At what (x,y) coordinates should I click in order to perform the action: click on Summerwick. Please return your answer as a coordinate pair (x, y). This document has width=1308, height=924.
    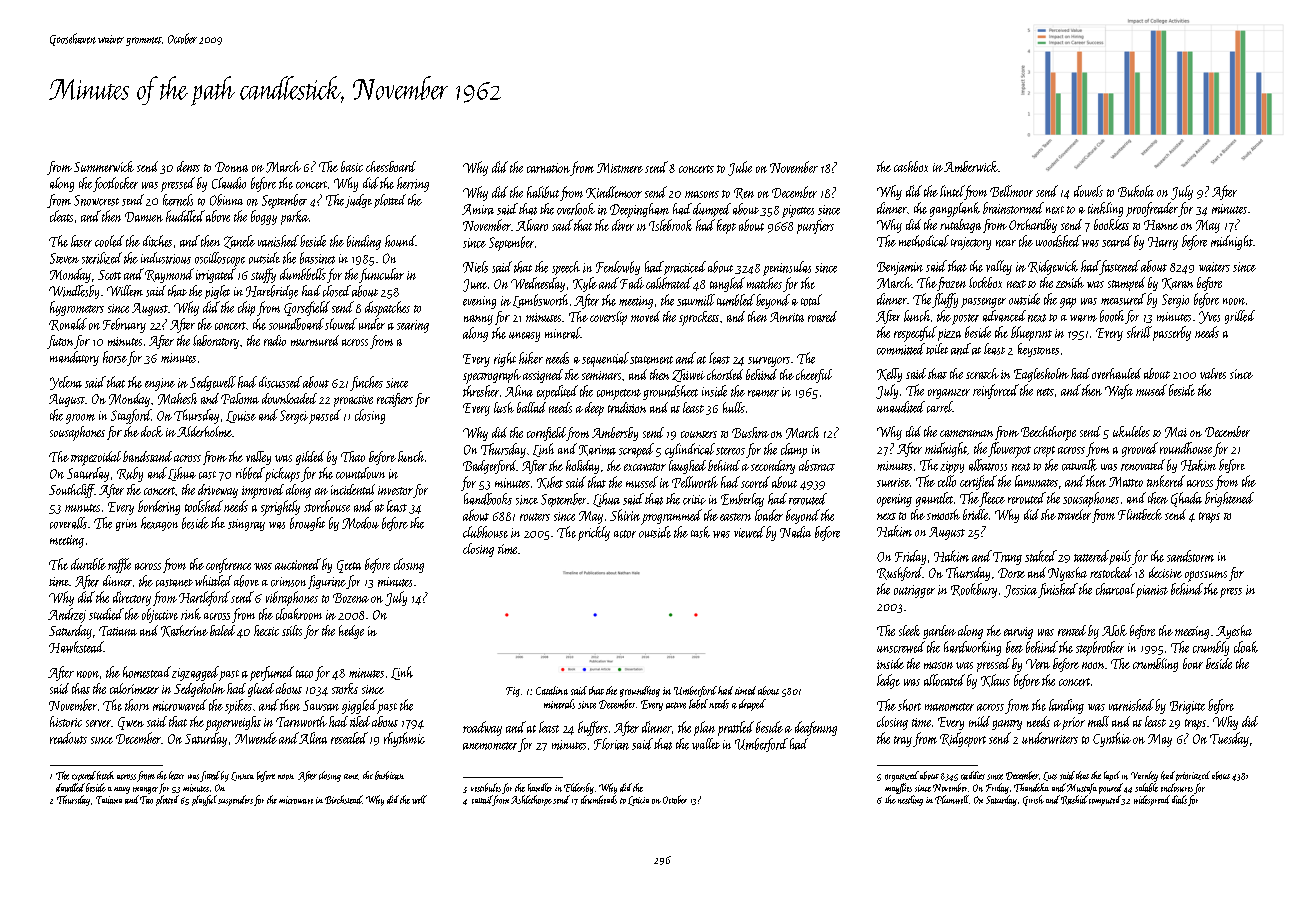
    Looking at the image, I should click on (104, 166).
